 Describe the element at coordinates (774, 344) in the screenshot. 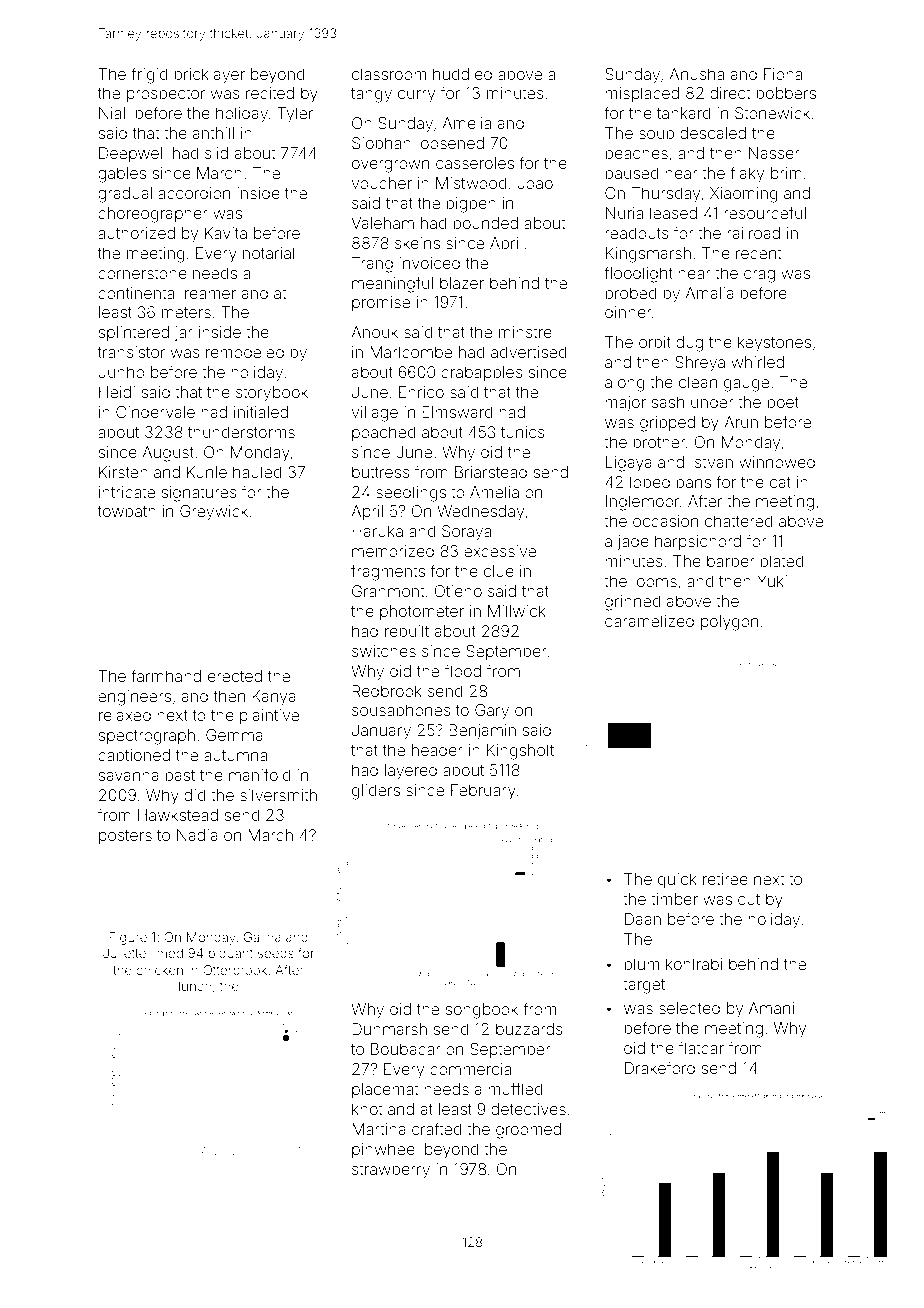

I see `keystones` at that location.
